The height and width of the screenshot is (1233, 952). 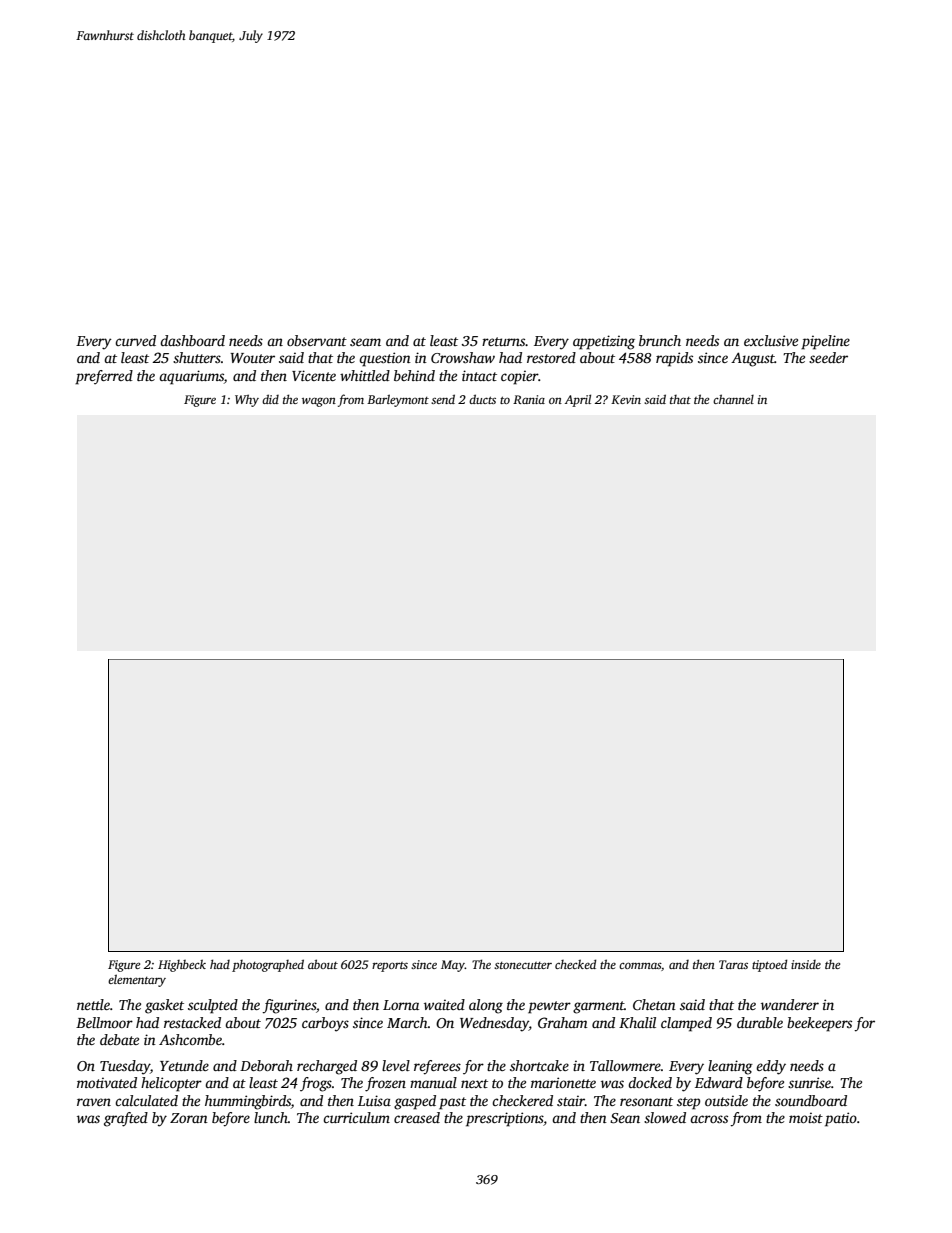 What do you see at coordinates (463, 357) in the screenshot?
I see `Crowshaw` at bounding box center [463, 357].
